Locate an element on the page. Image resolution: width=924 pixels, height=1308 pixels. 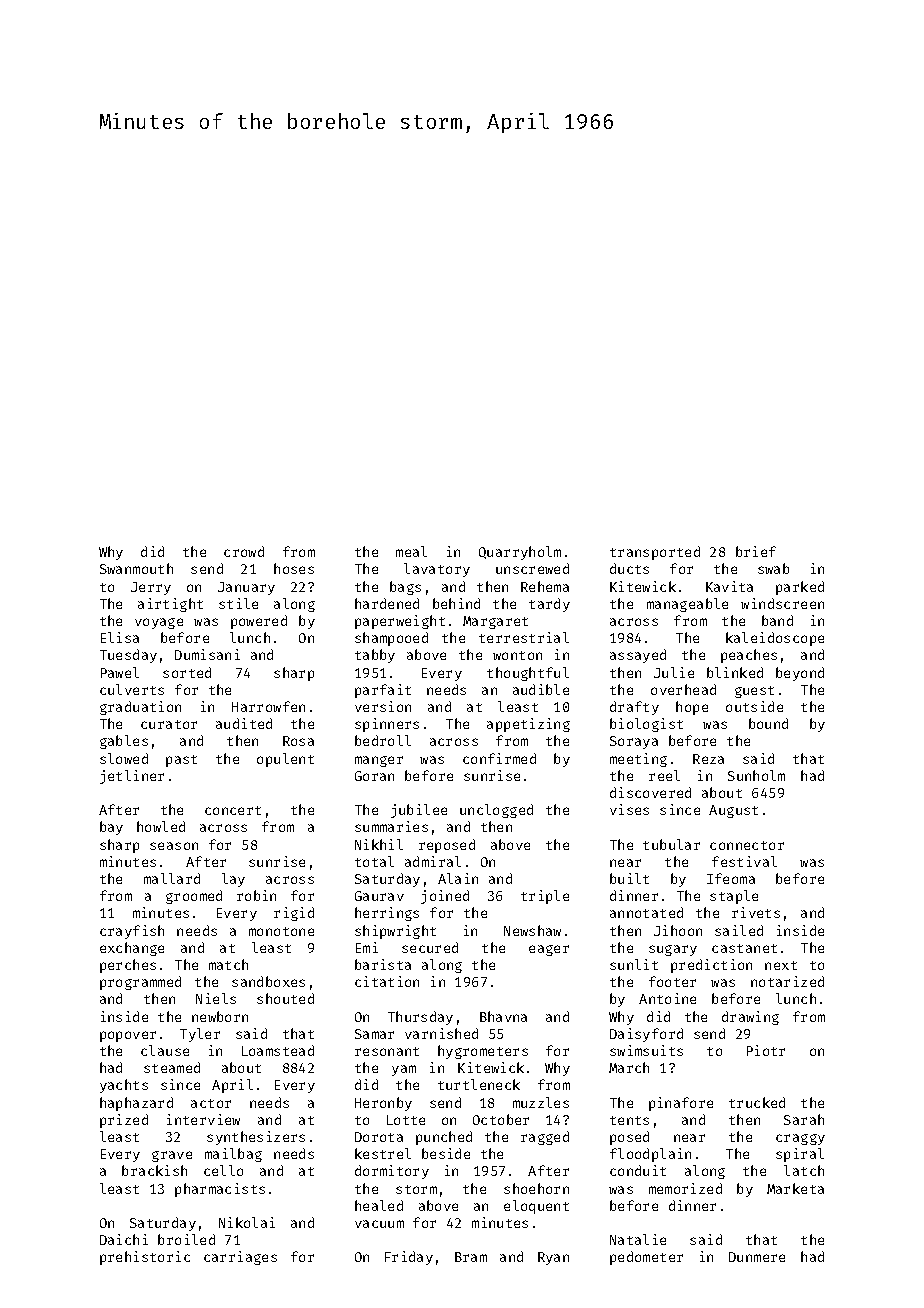
shipwright is located at coordinates (395, 932).
